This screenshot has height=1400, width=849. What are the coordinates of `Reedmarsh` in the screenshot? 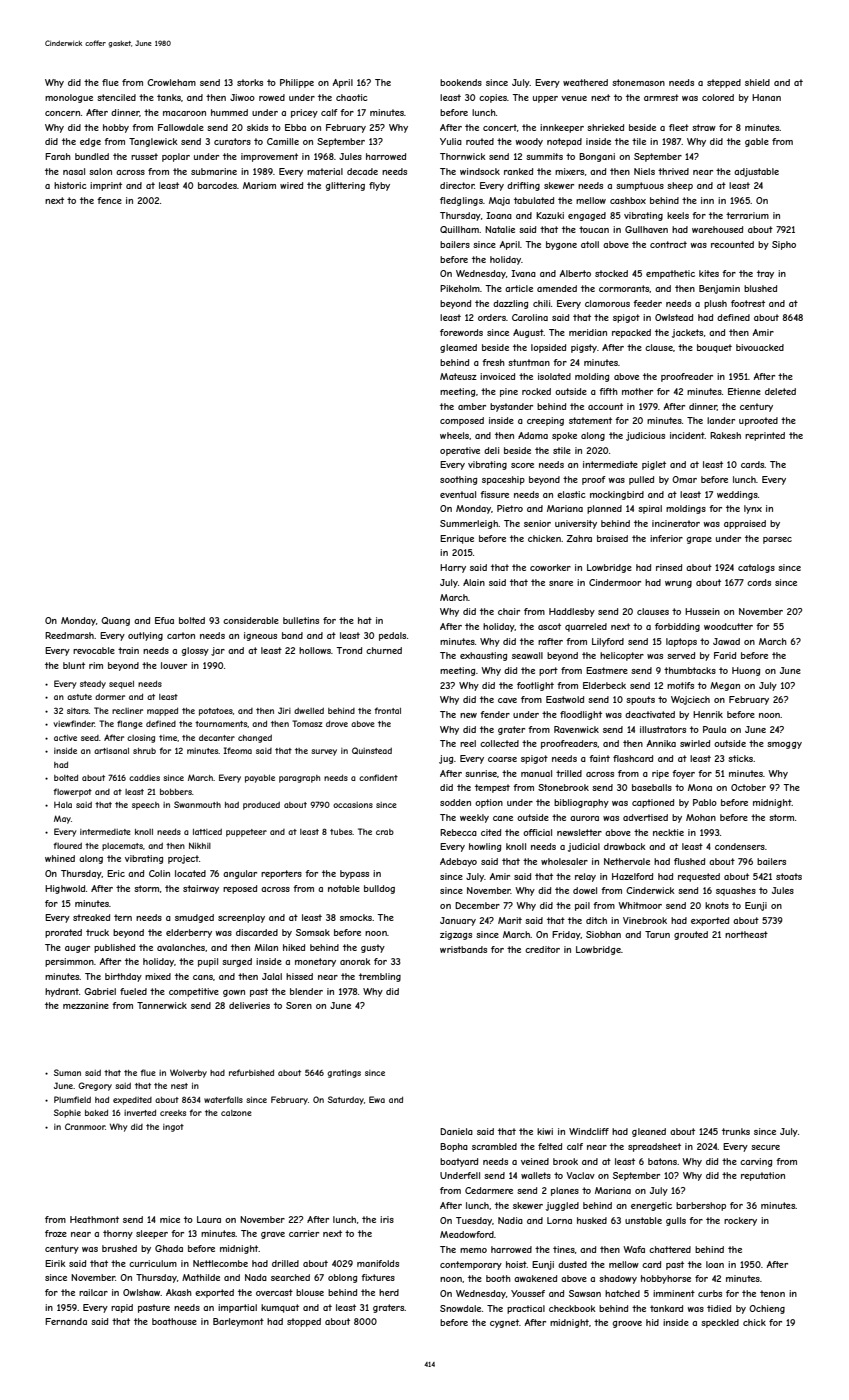 It's located at (69, 635).
